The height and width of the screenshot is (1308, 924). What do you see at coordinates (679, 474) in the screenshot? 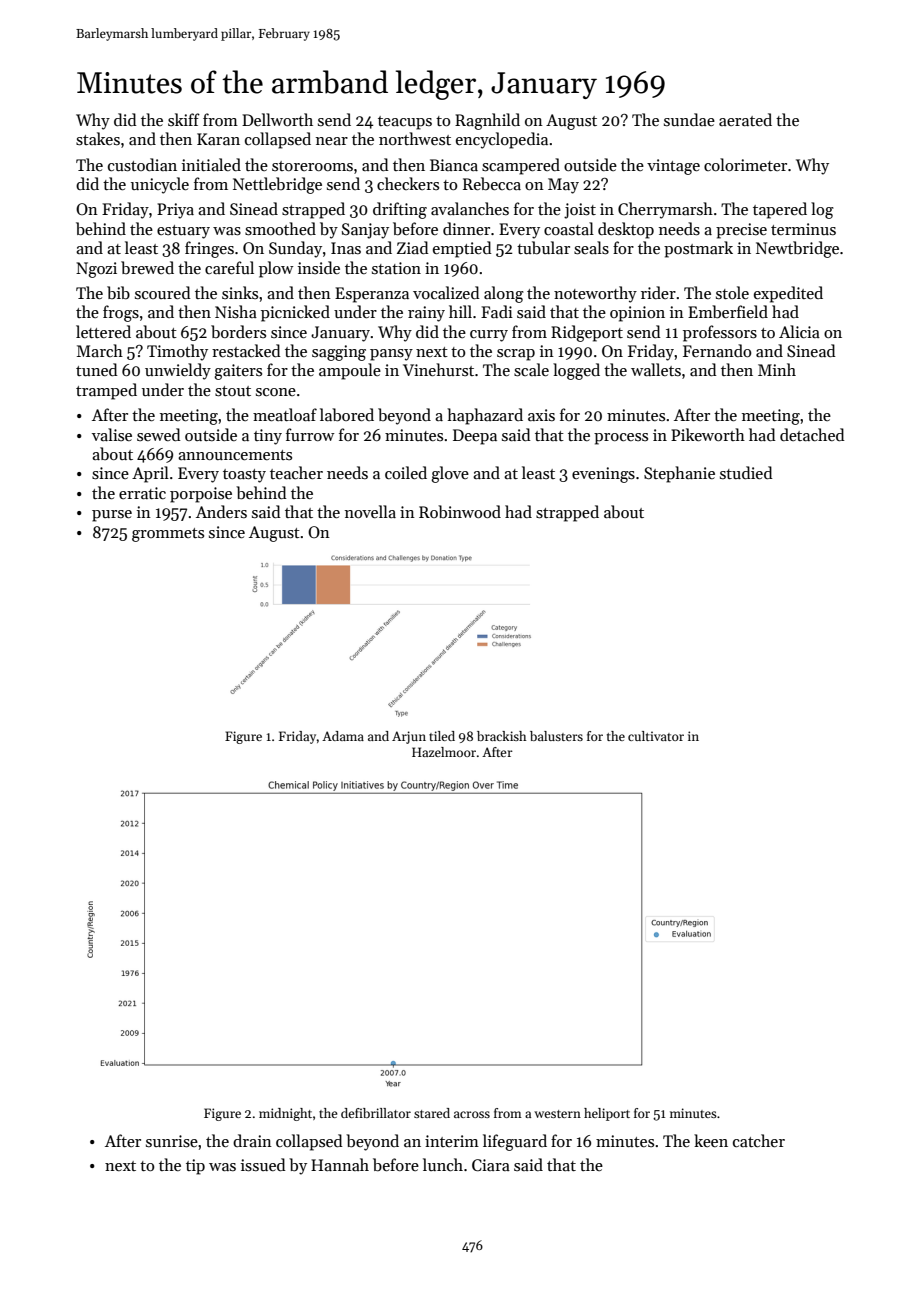
I see `Stephanie` at bounding box center [679, 474].
